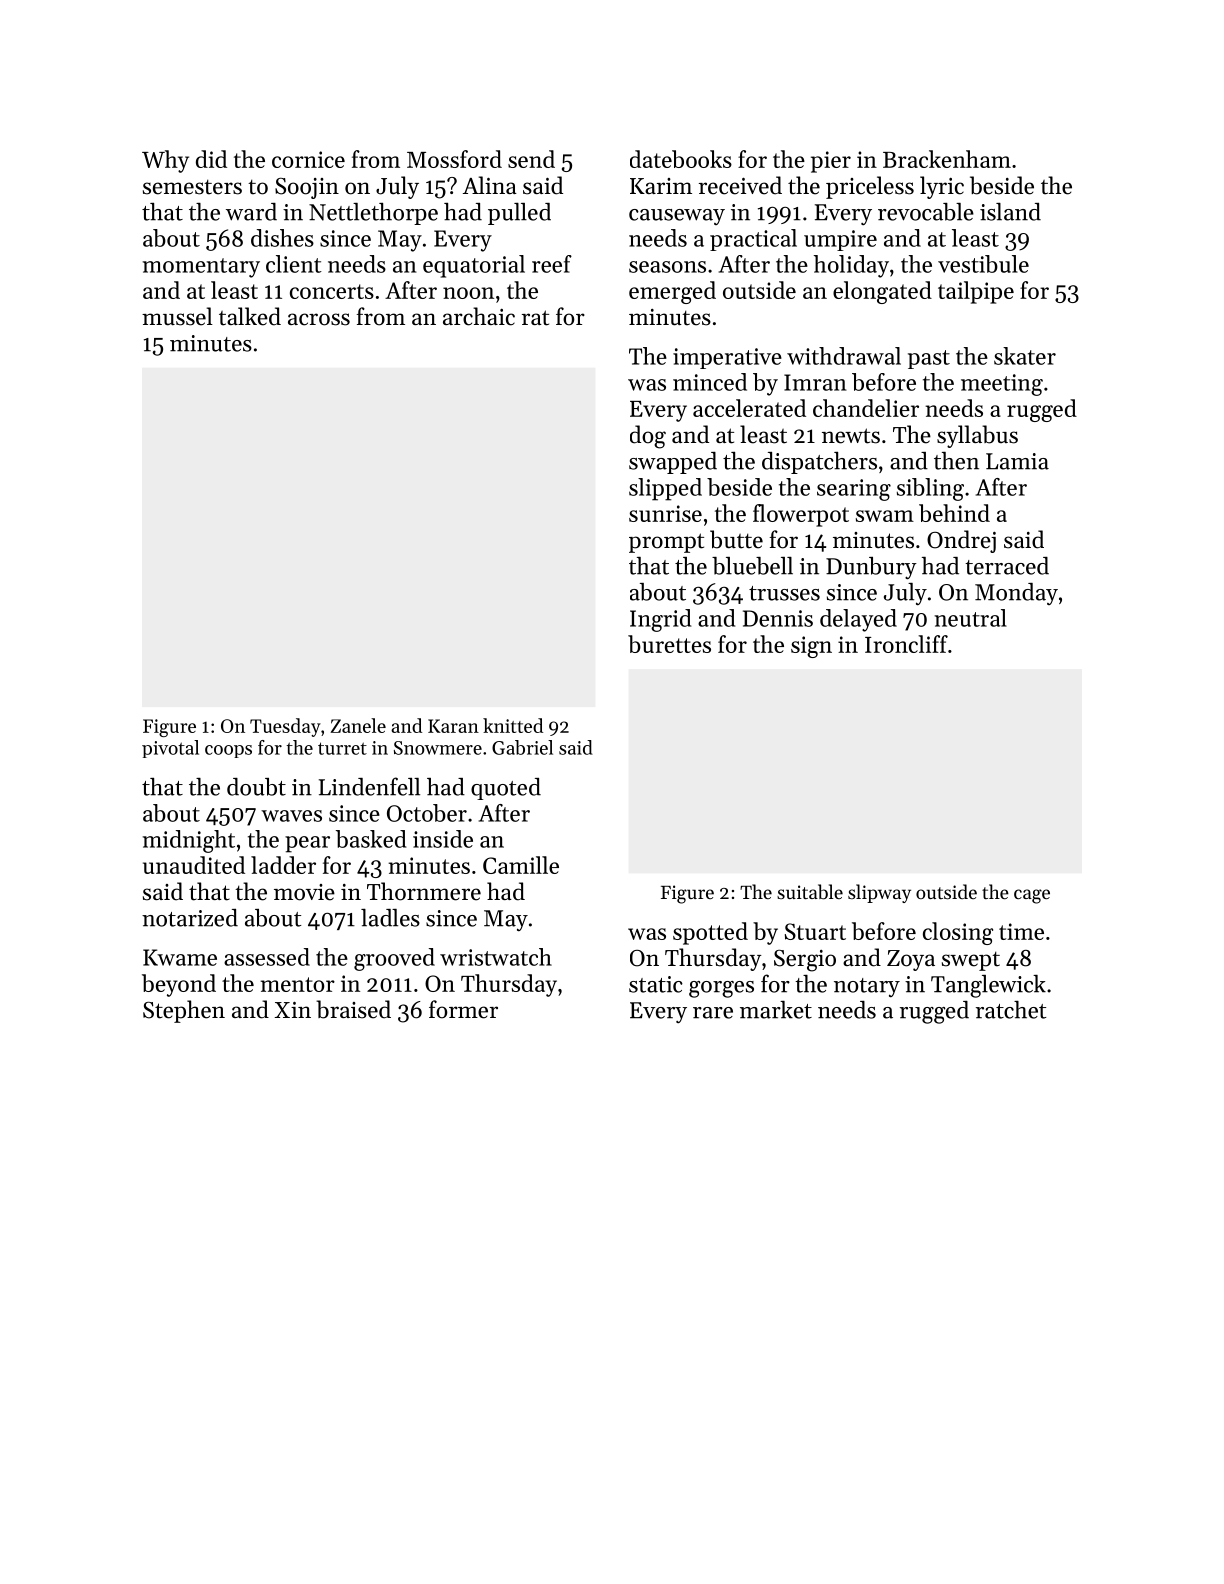  I want to click on pulled, so click(519, 214).
